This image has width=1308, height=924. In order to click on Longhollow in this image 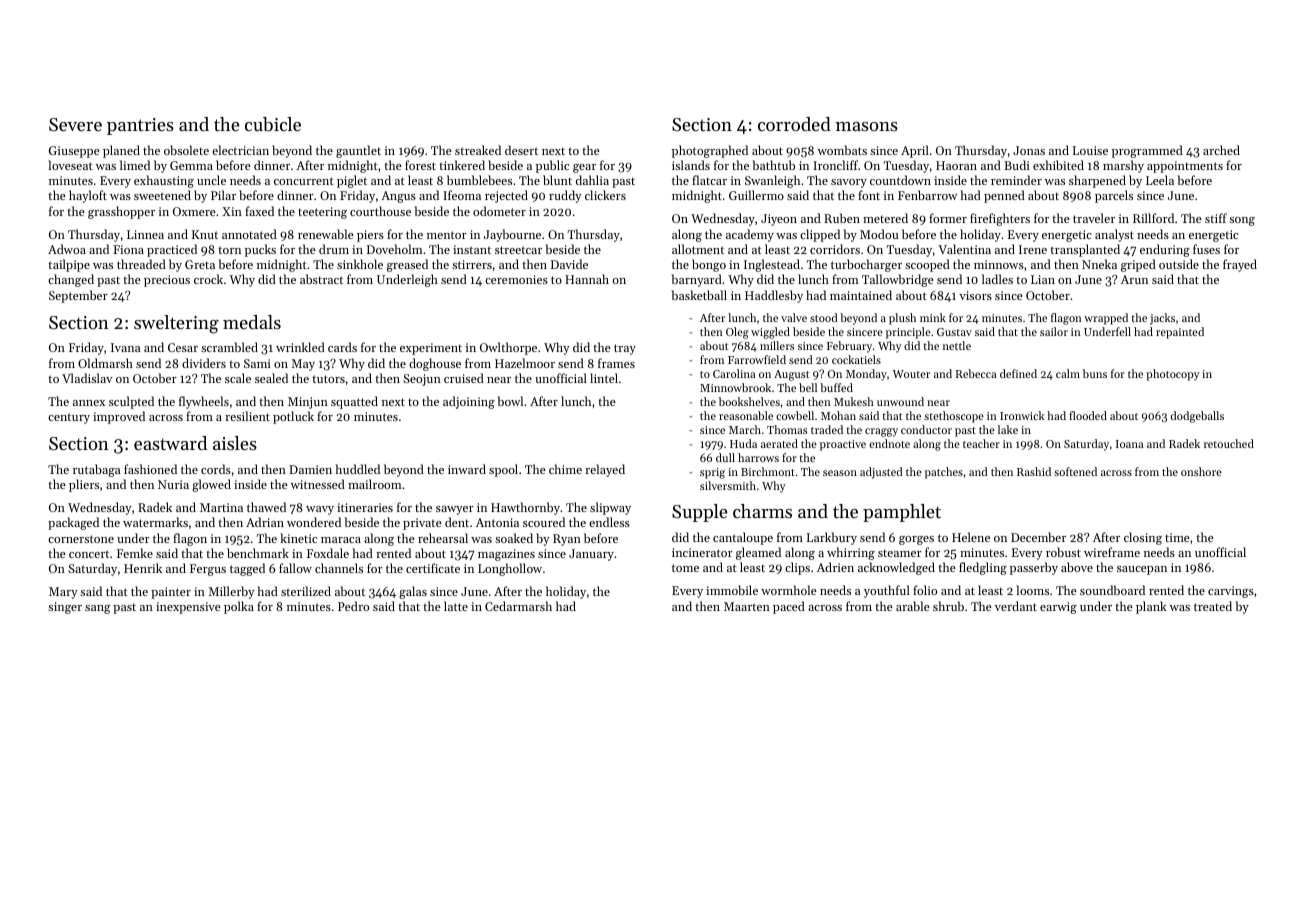, I will do `click(510, 569)`.
